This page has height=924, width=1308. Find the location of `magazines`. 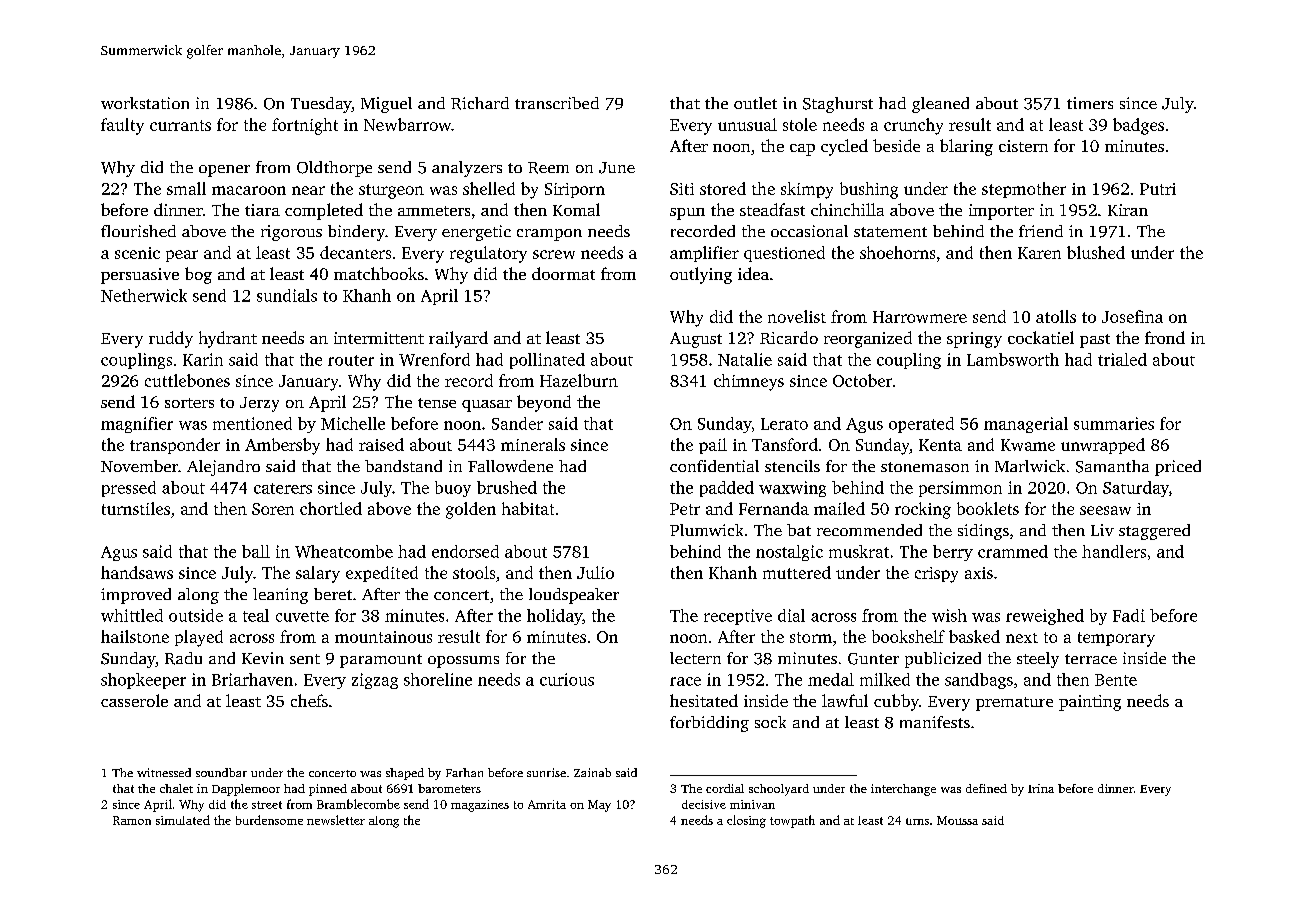

magazines is located at coordinates (480, 806).
